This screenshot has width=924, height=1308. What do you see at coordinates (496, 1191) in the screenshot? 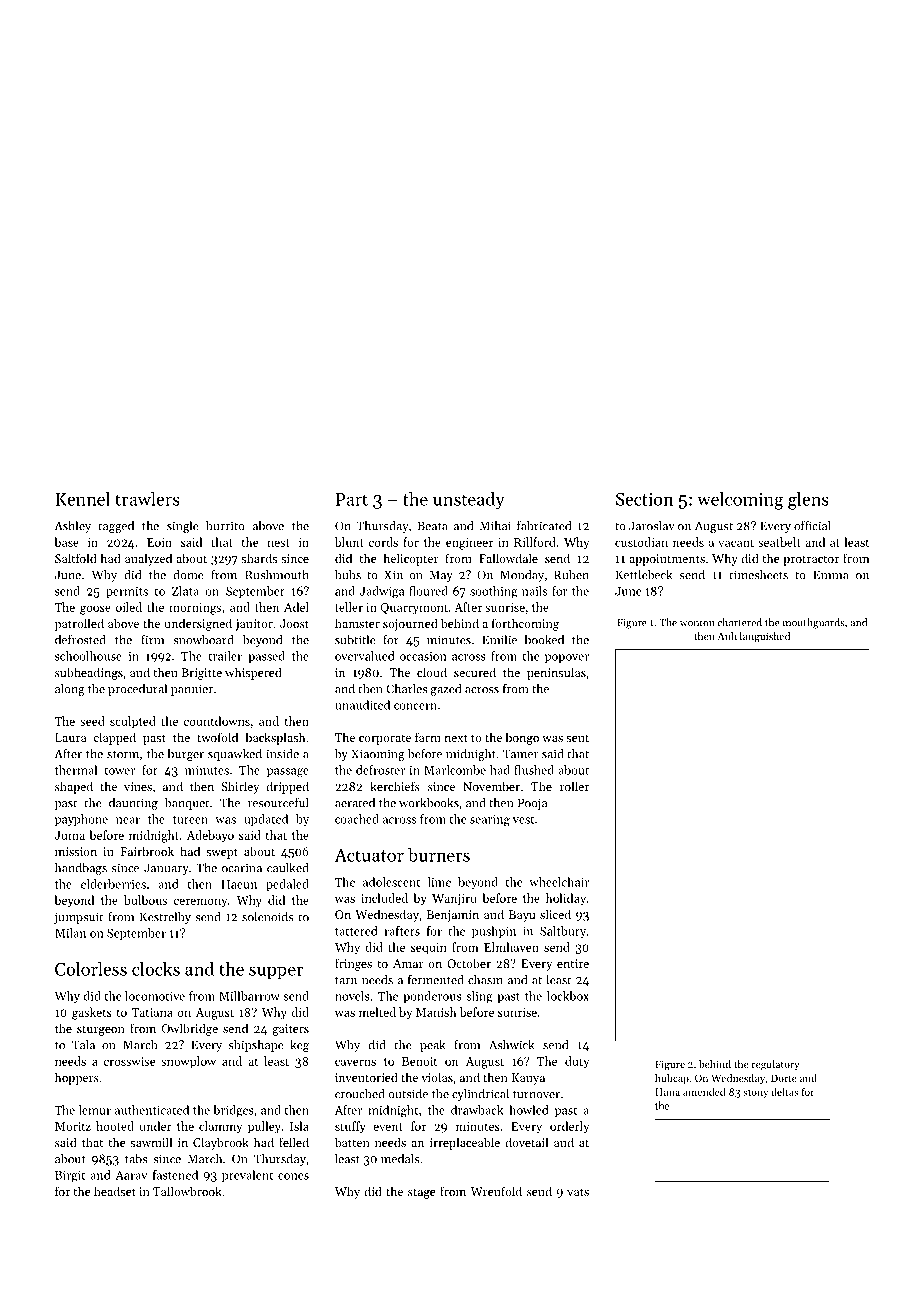
I see `Wrenfold` at bounding box center [496, 1191].
